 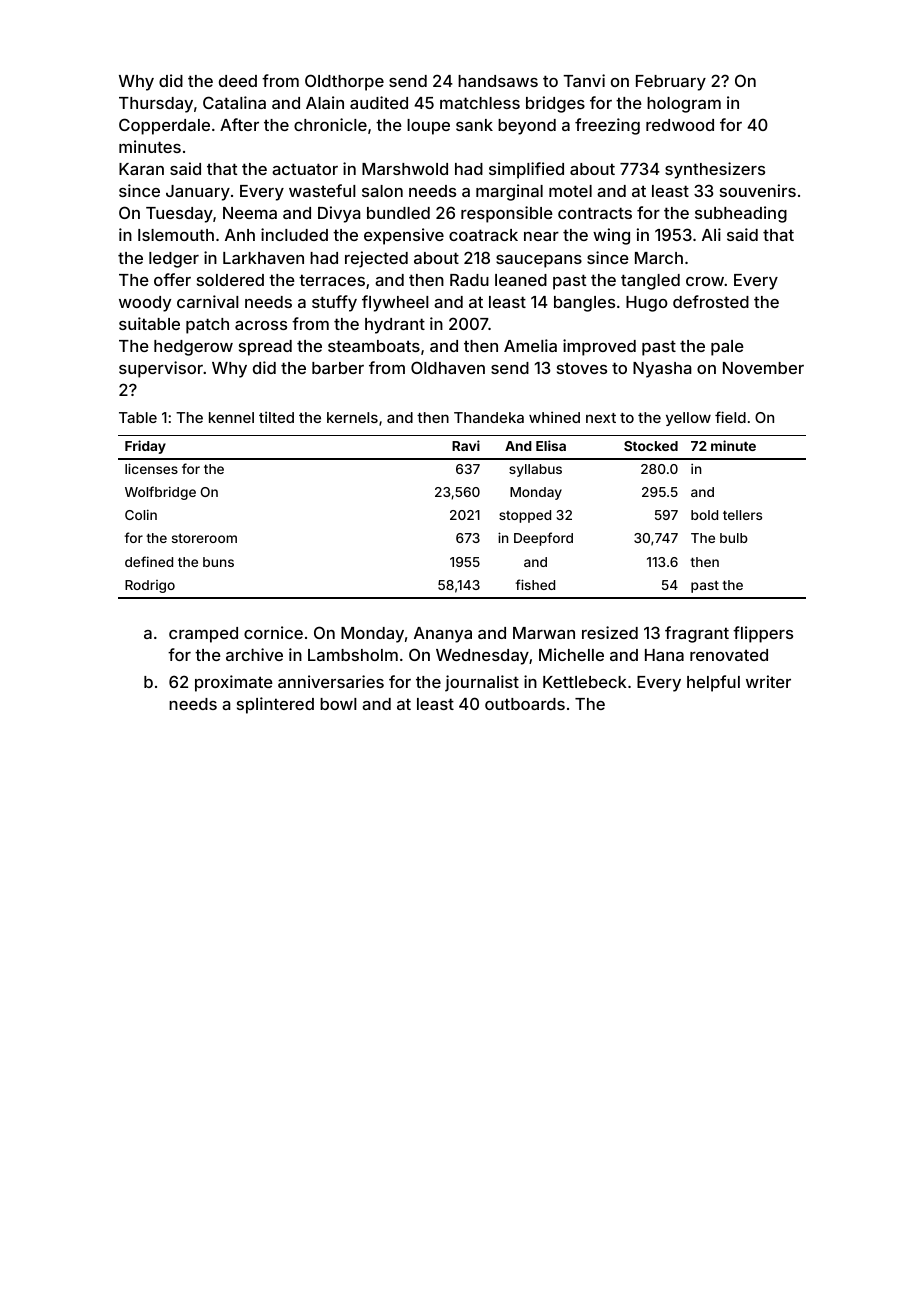 What do you see at coordinates (250, 213) in the document?
I see `Neema` at bounding box center [250, 213].
